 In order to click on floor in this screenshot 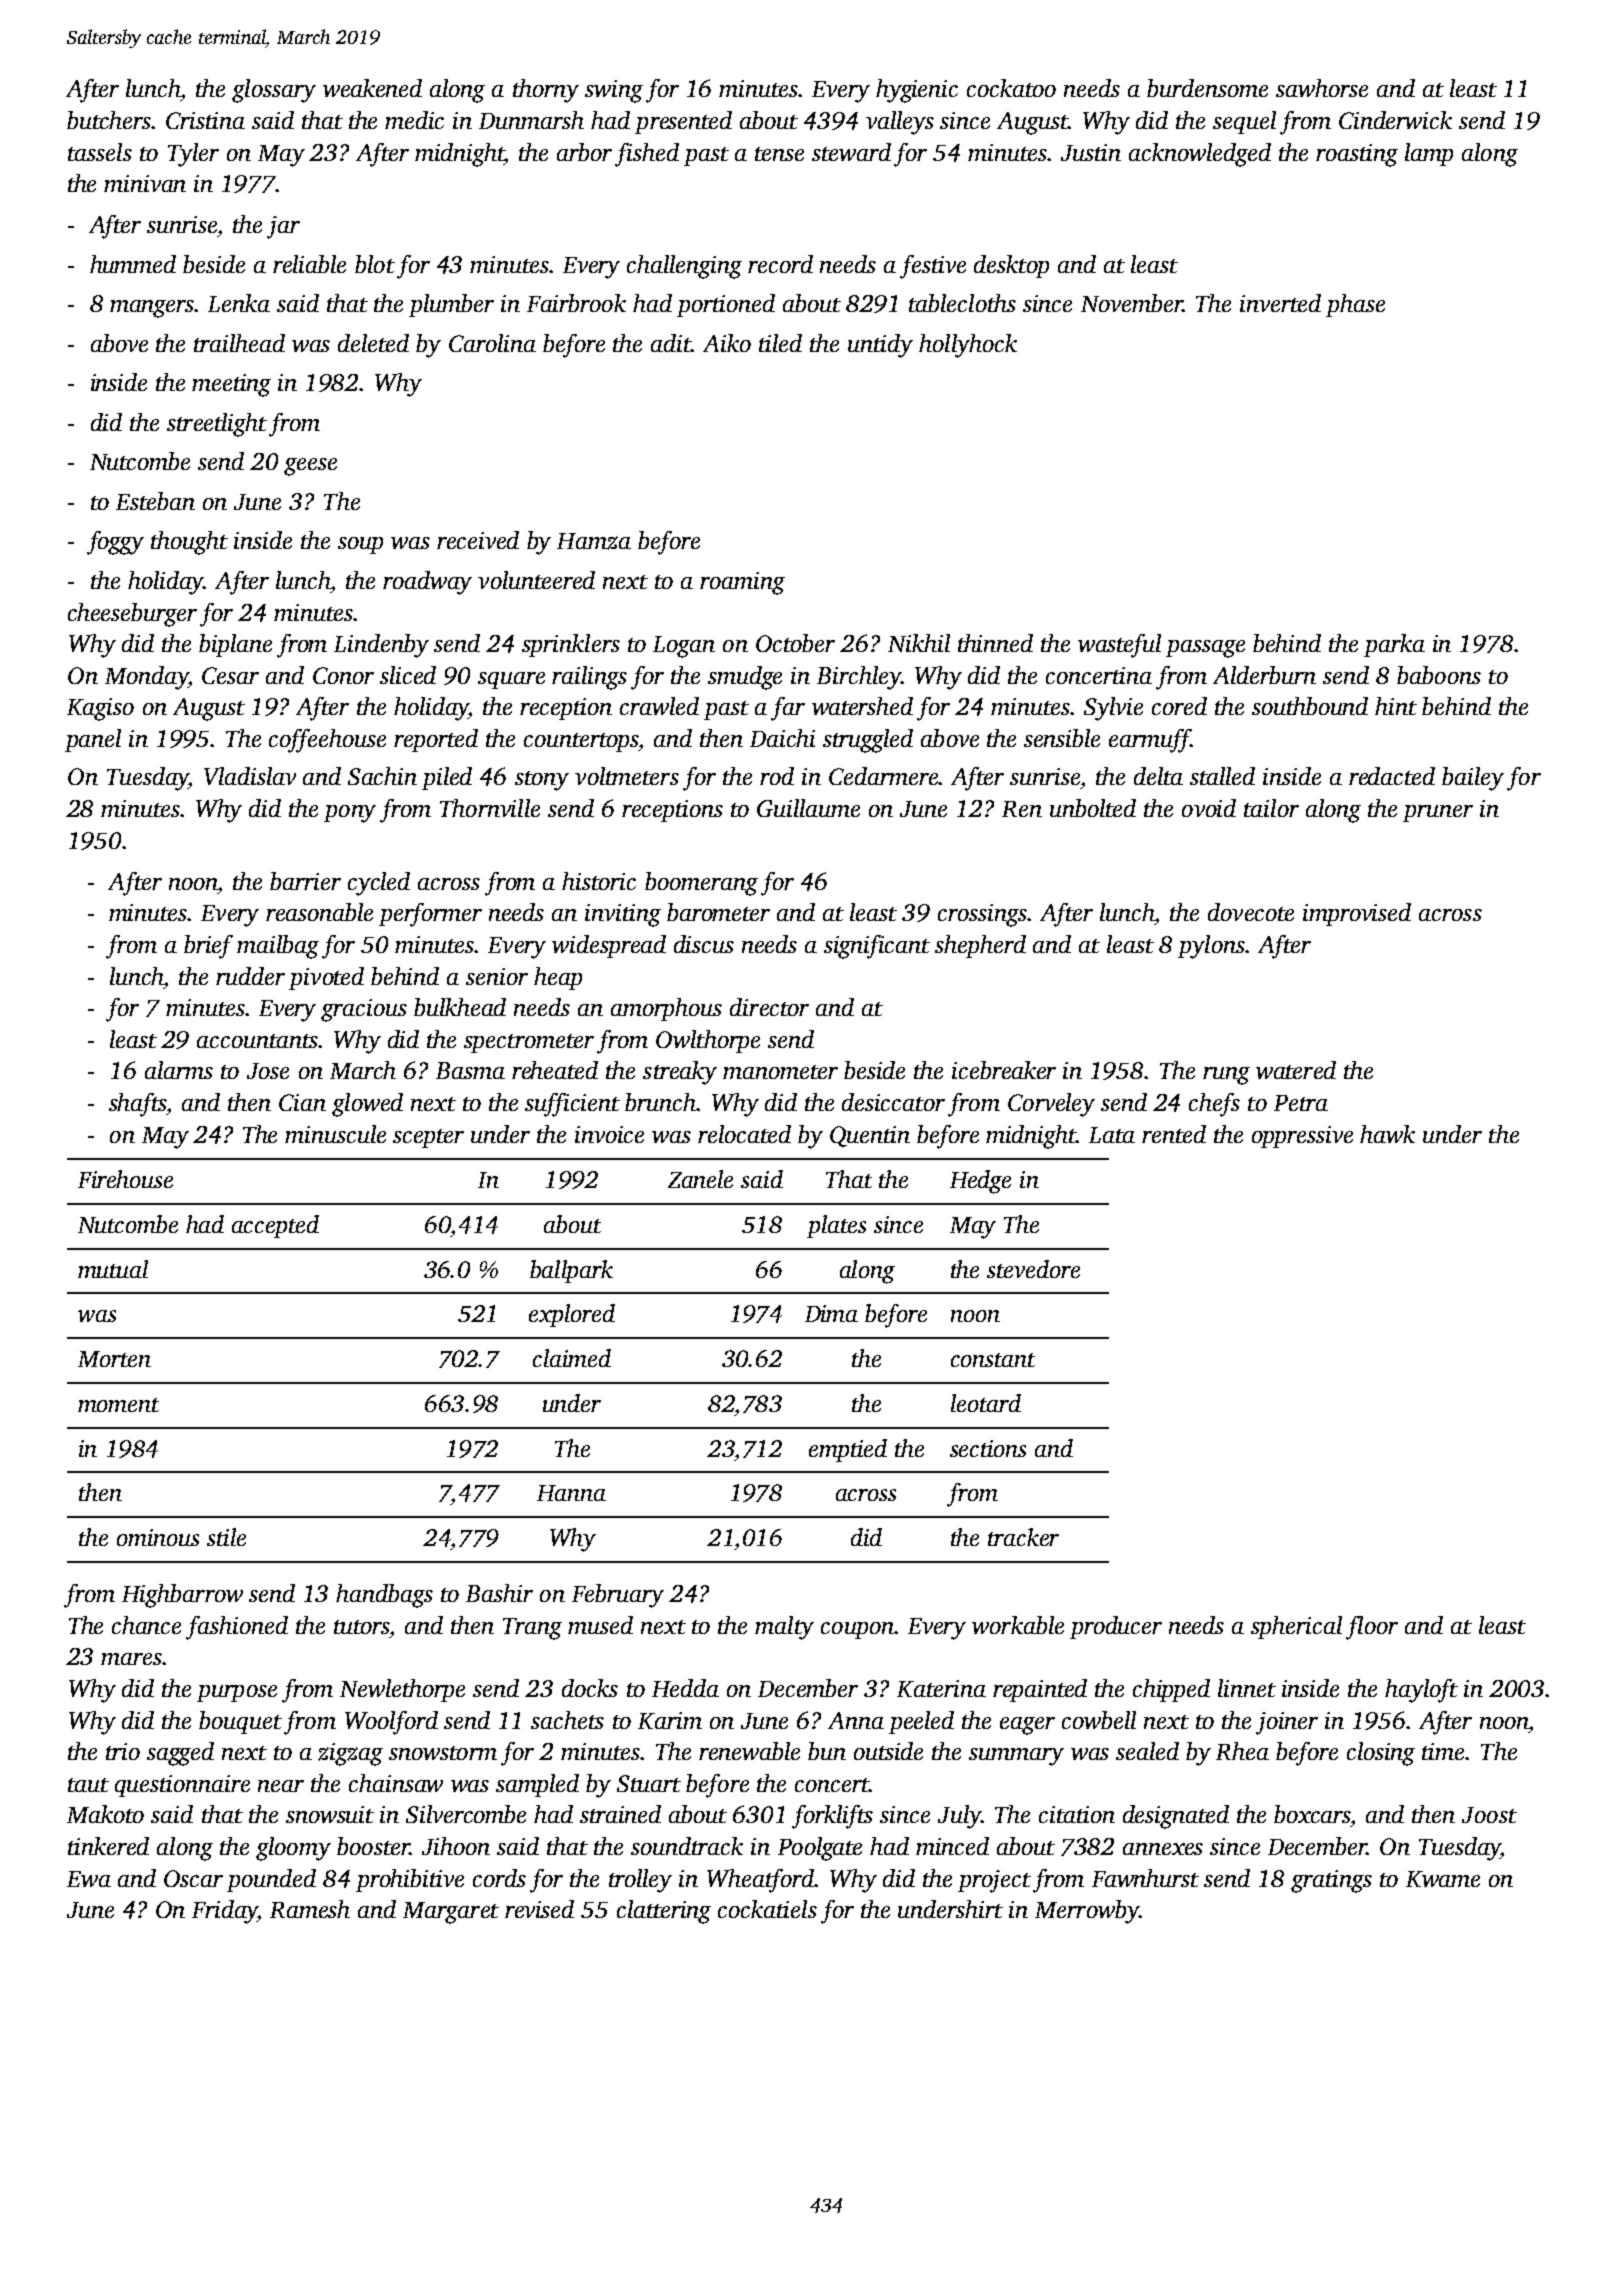, I will do `click(1372, 1628)`.
